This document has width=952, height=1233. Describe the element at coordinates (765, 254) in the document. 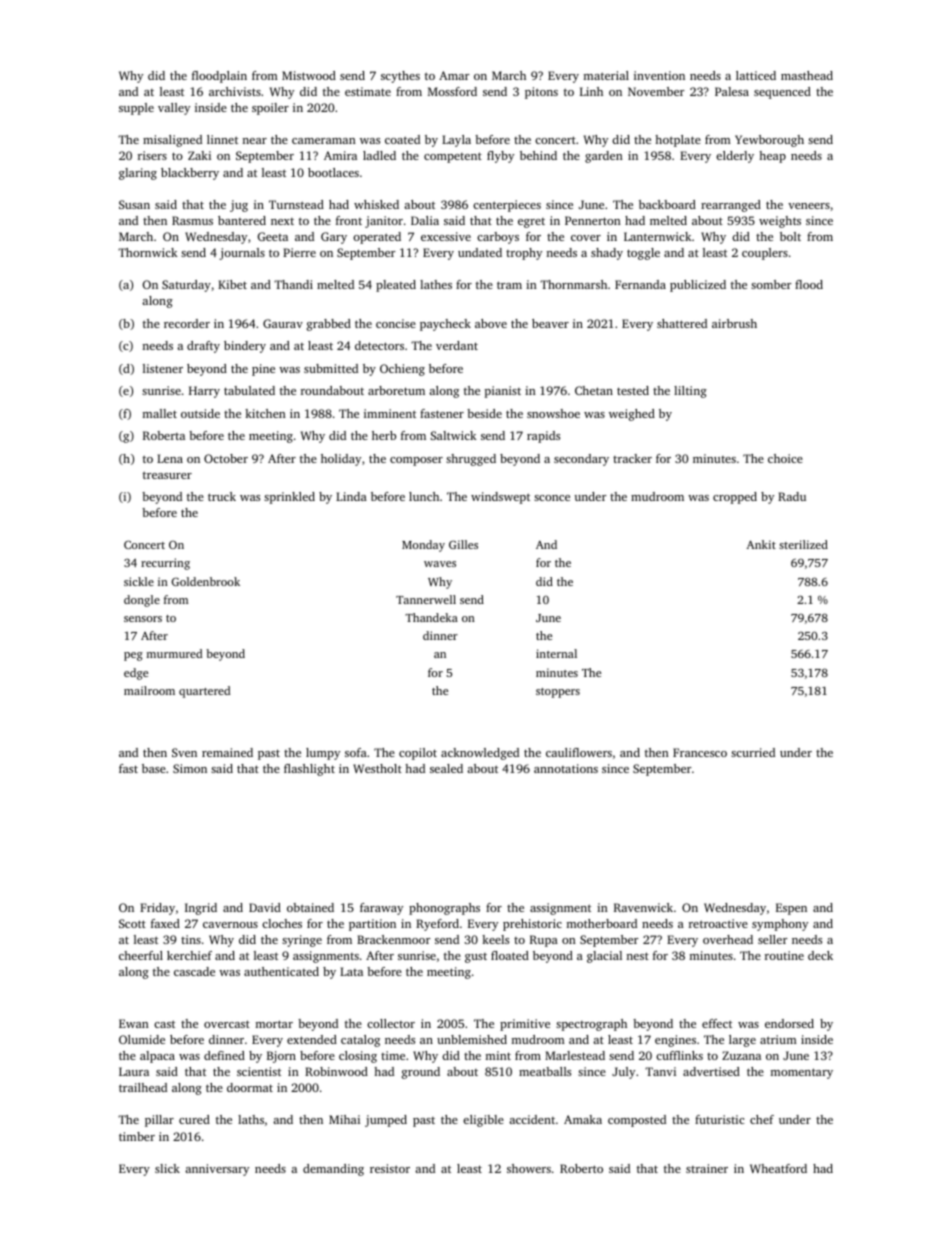

I see `couplers` at that location.
